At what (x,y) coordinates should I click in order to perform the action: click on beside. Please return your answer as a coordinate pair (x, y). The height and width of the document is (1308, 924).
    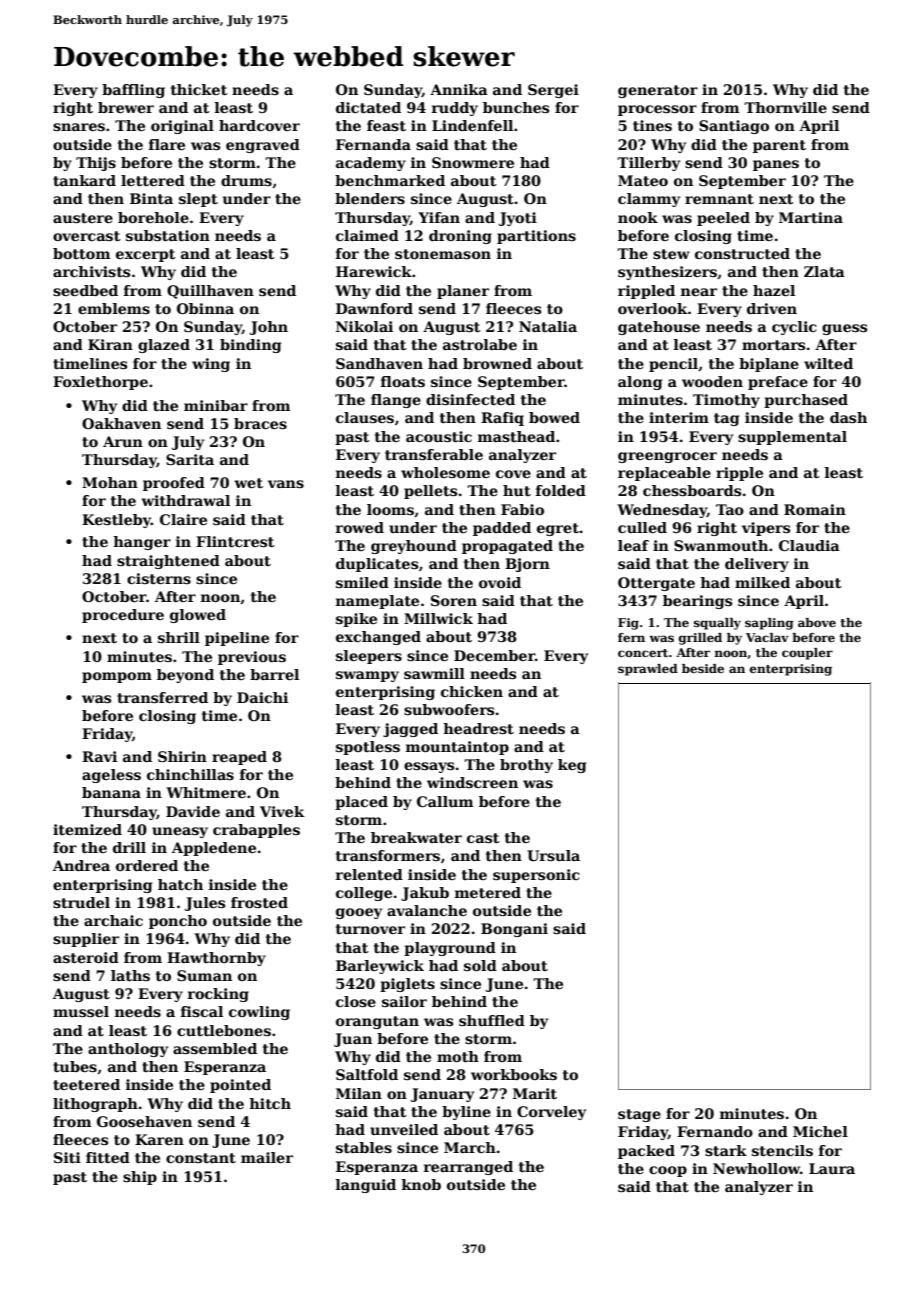
    Looking at the image, I should click on (703, 668).
